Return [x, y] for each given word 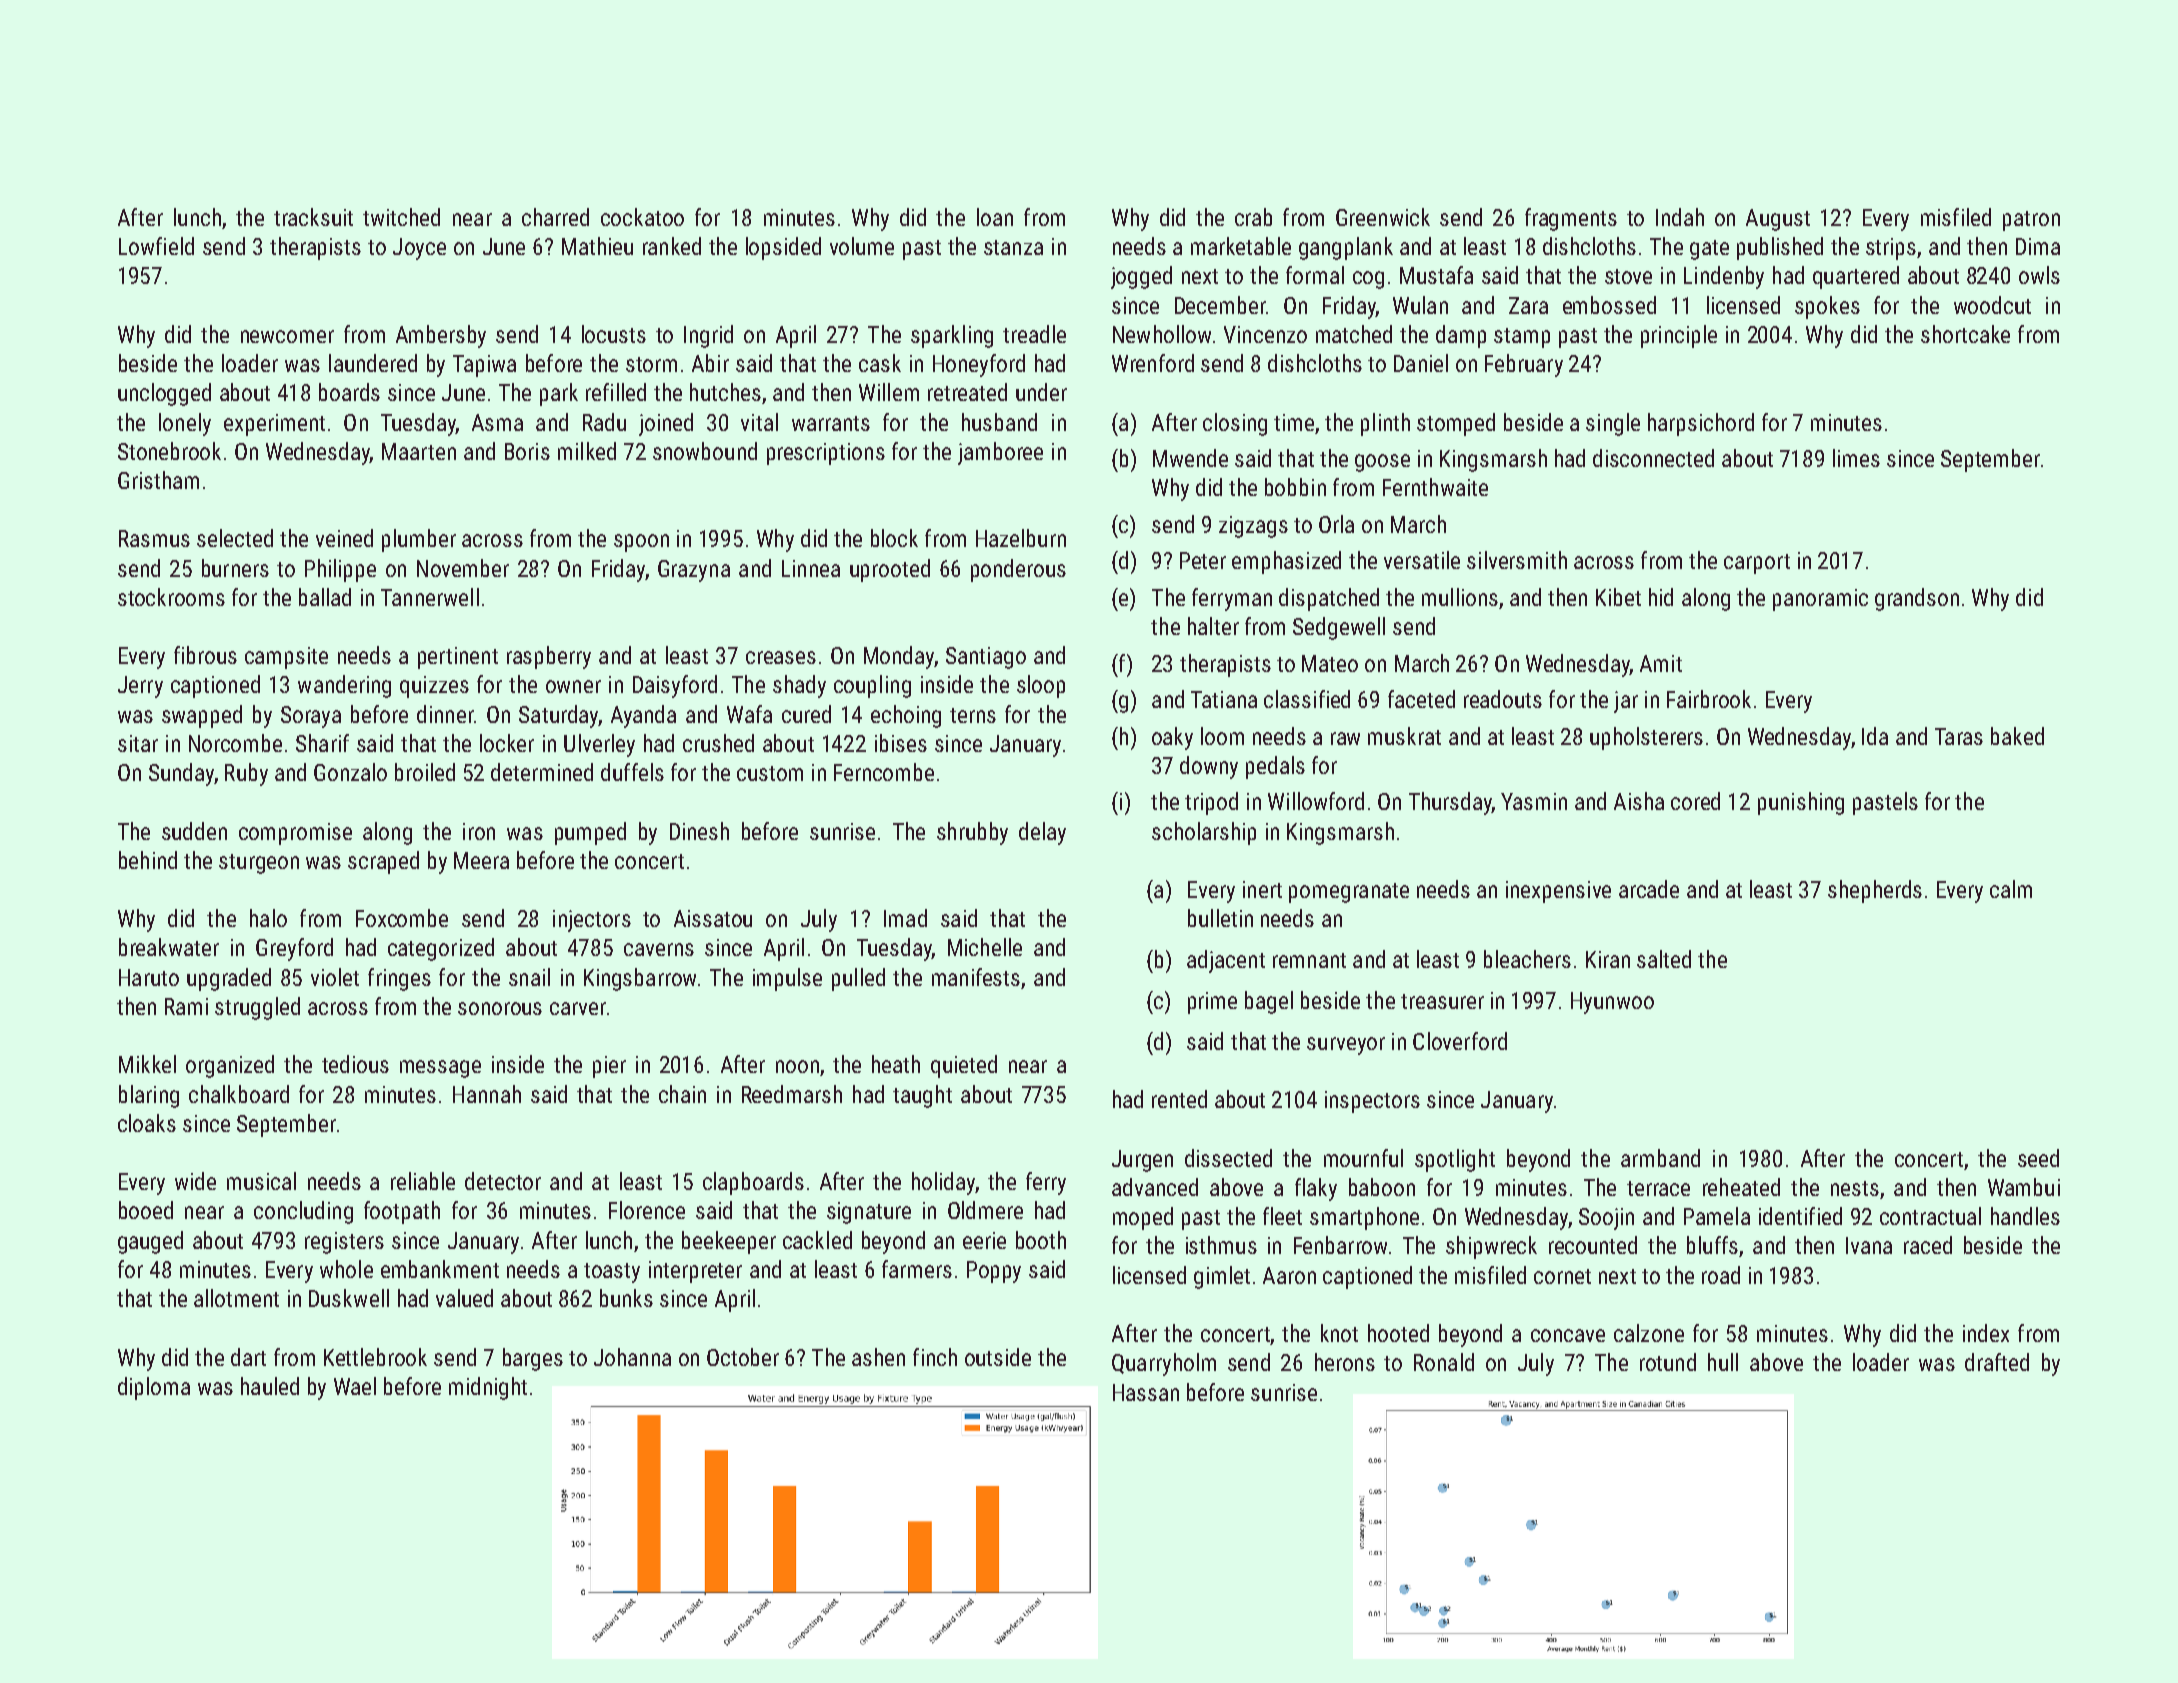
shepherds [1875, 891]
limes [1856, 458]
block [894, 538]
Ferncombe [884, 772]
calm [2011, 889]
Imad [905, 918]
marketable [1241, 246]
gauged [150, 1242]
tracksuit [313, 217]
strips [1891, 249]
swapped [202, 716]
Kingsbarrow [640, 979]
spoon [641, 543]
